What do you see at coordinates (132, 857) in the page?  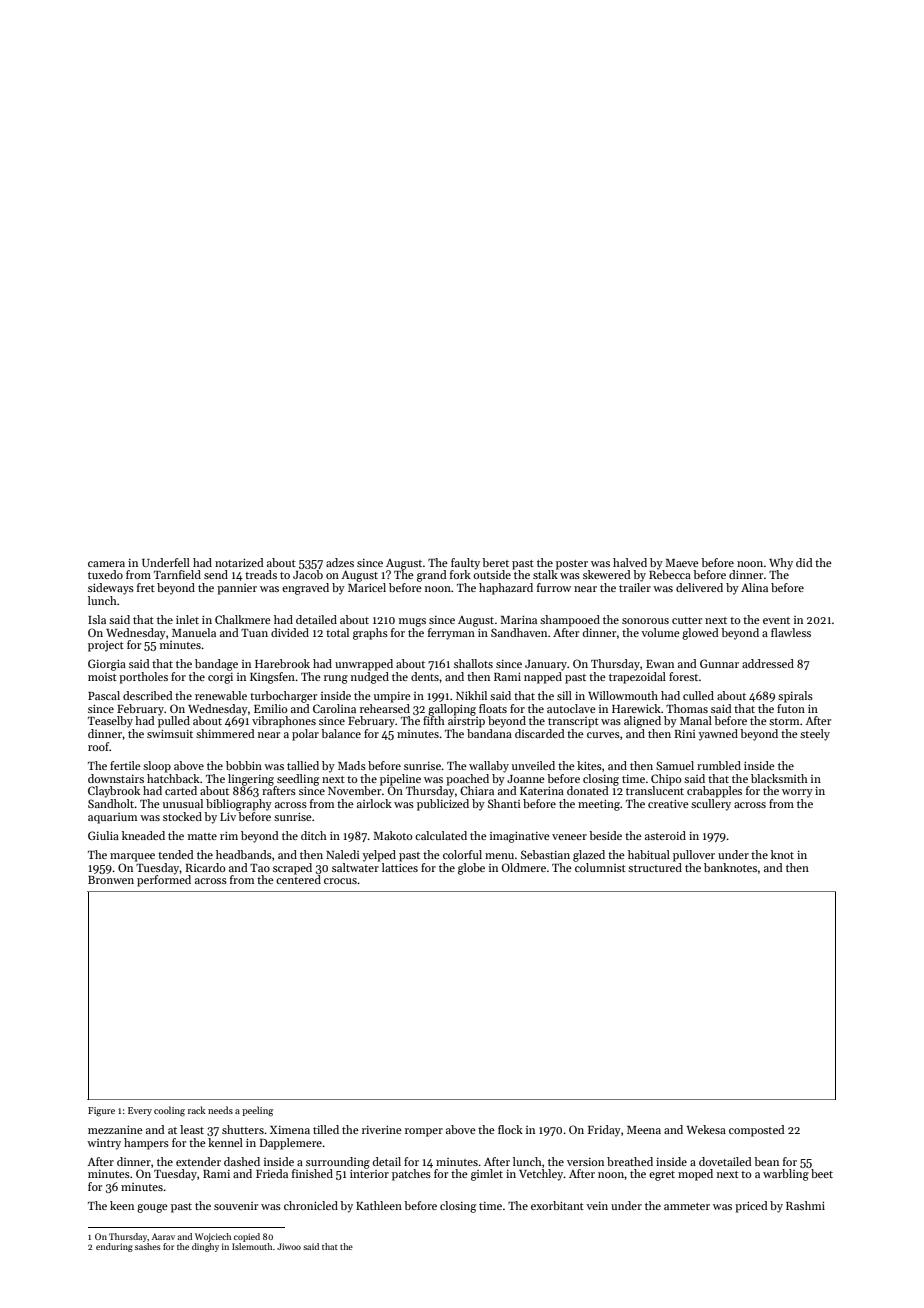 I see `marquee` at bounding box center [132, 857].
